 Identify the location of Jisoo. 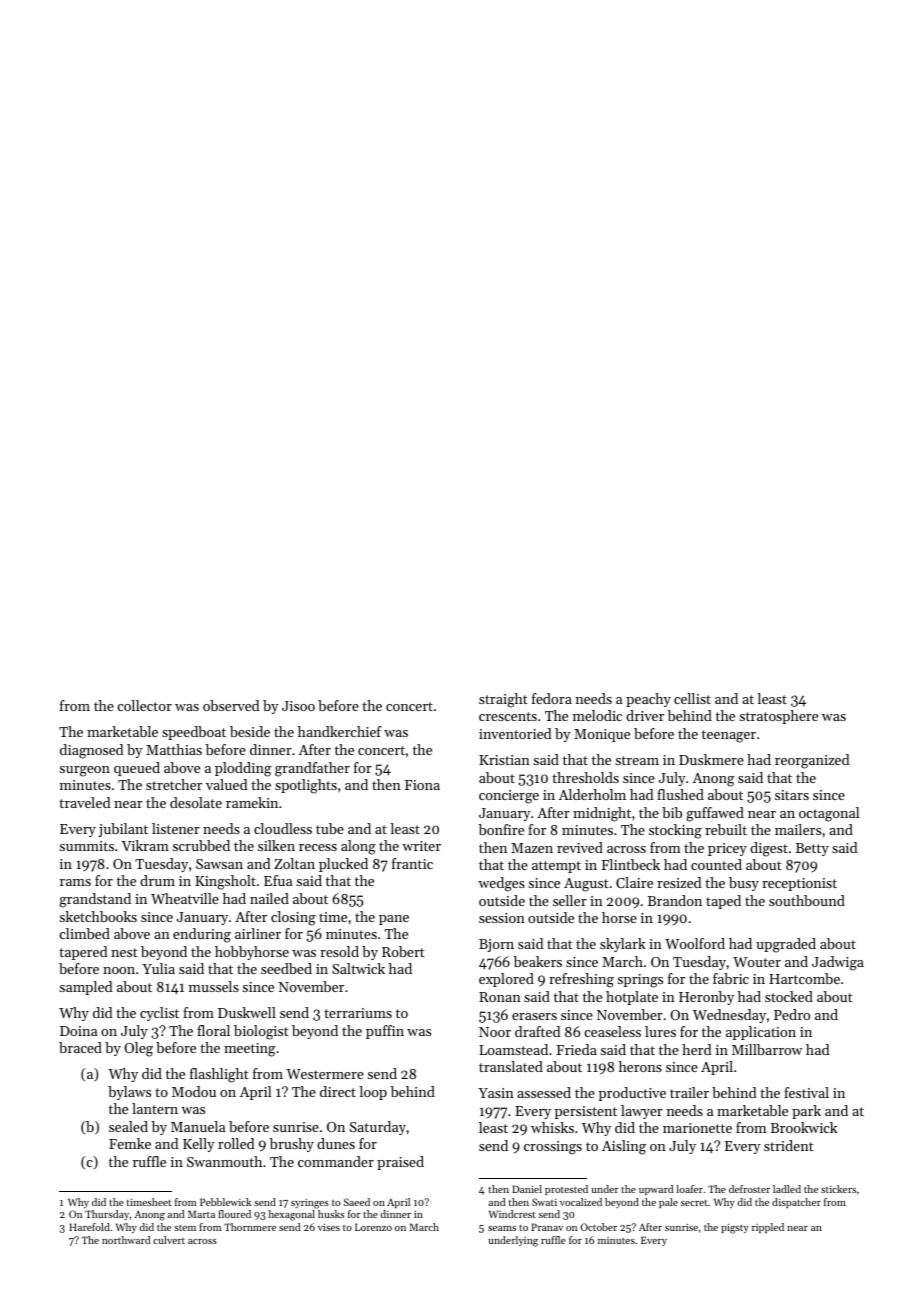
(298, 706).
